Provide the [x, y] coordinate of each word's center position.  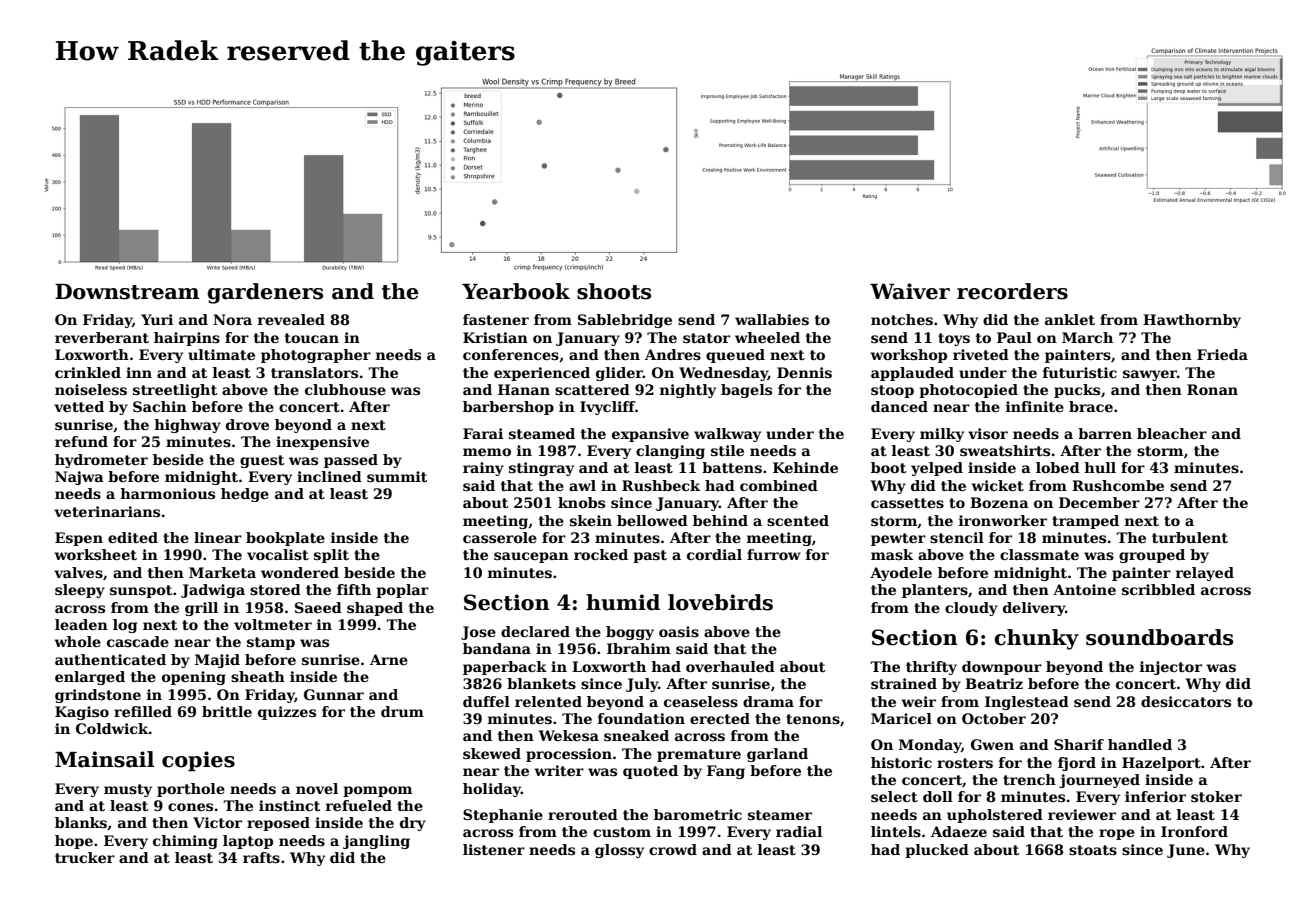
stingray [541, 469]
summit [397, 476]
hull [1100, 467]
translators [314, 372]
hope [74, 842]
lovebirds [720, 602]
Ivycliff [607, 408]
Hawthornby [1192, 321]
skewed [492, 753]
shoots [614, 291]
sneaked [636, 735]
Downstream [127, 292]
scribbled [1158, 589]
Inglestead [1027, 703]
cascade [138, 641]
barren [1105, 433]
